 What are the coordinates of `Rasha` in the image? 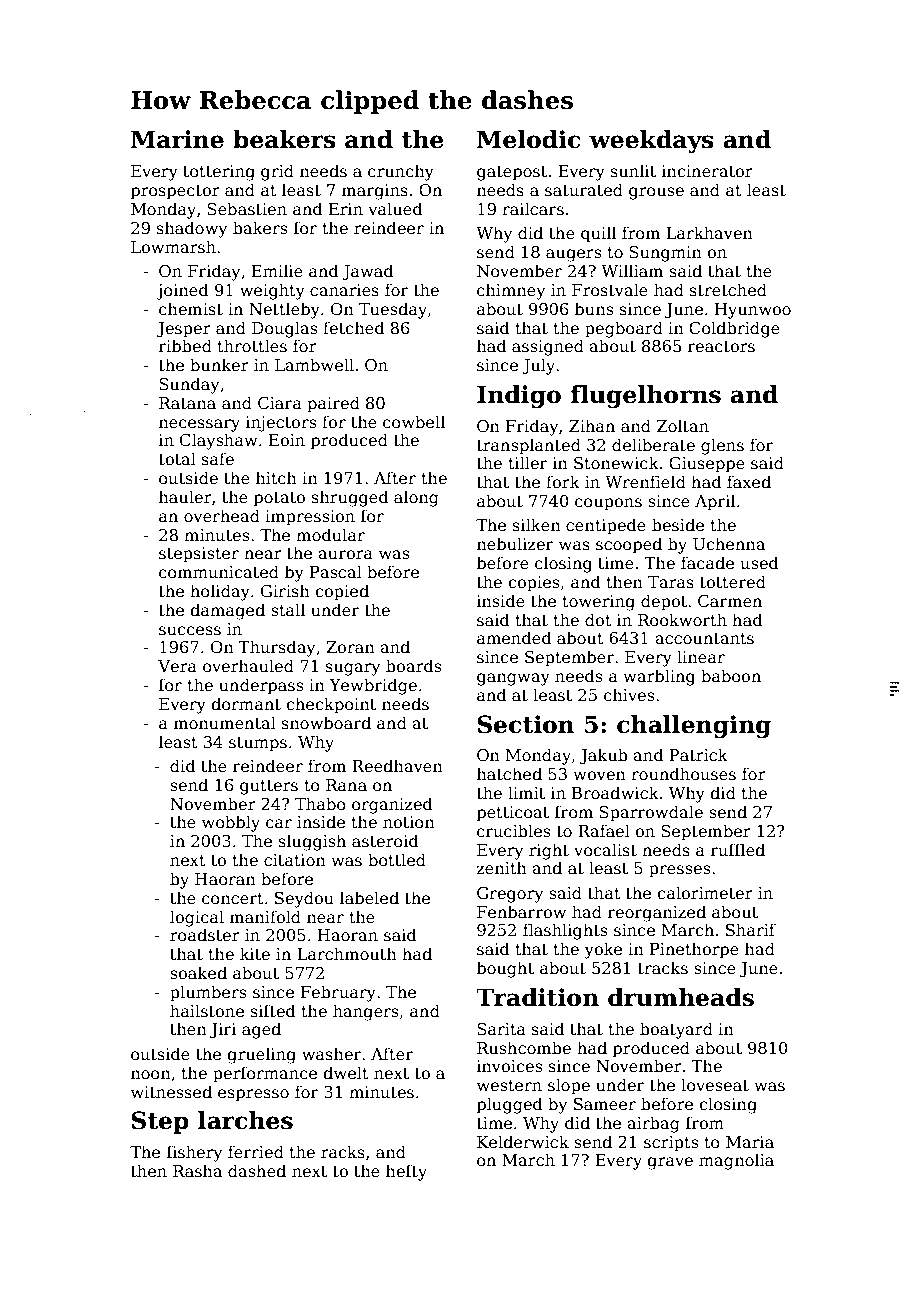 It's located at (197, 1171).
